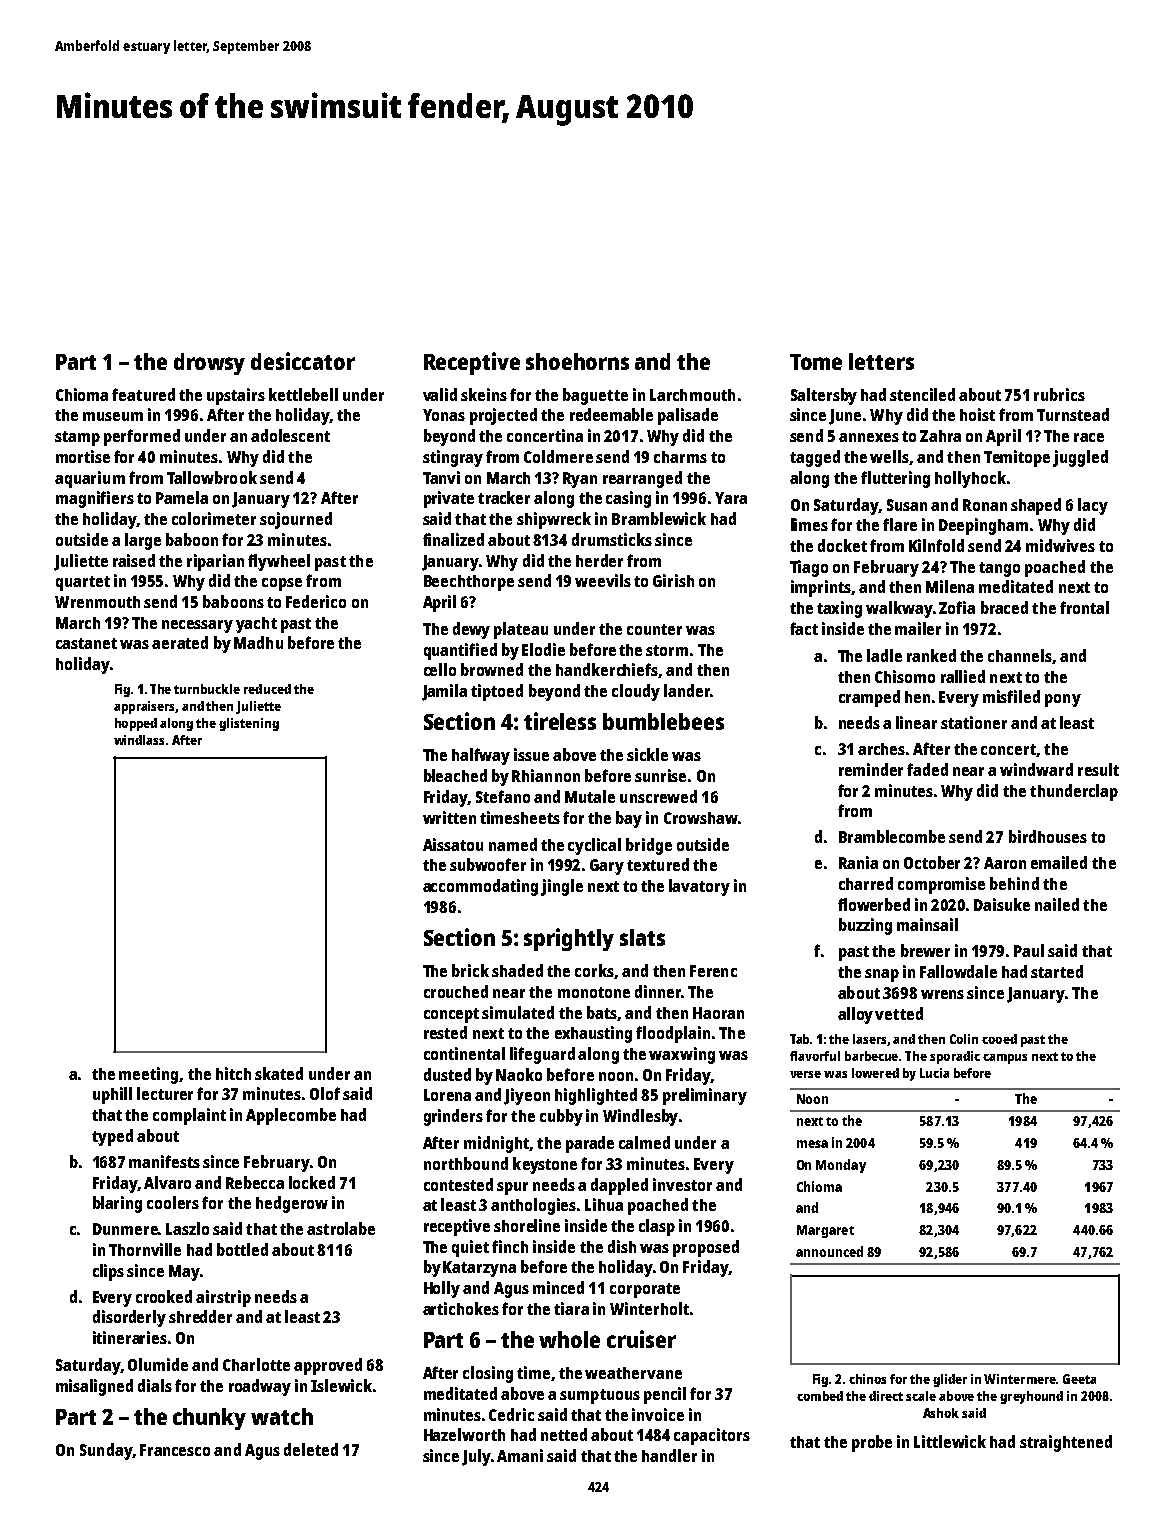 This screenshot has width=1175, height=1521. What do you see at coordinates (520, 1455) in the screenshot?
I see `Amani` at bounding box center [520, 1455].
